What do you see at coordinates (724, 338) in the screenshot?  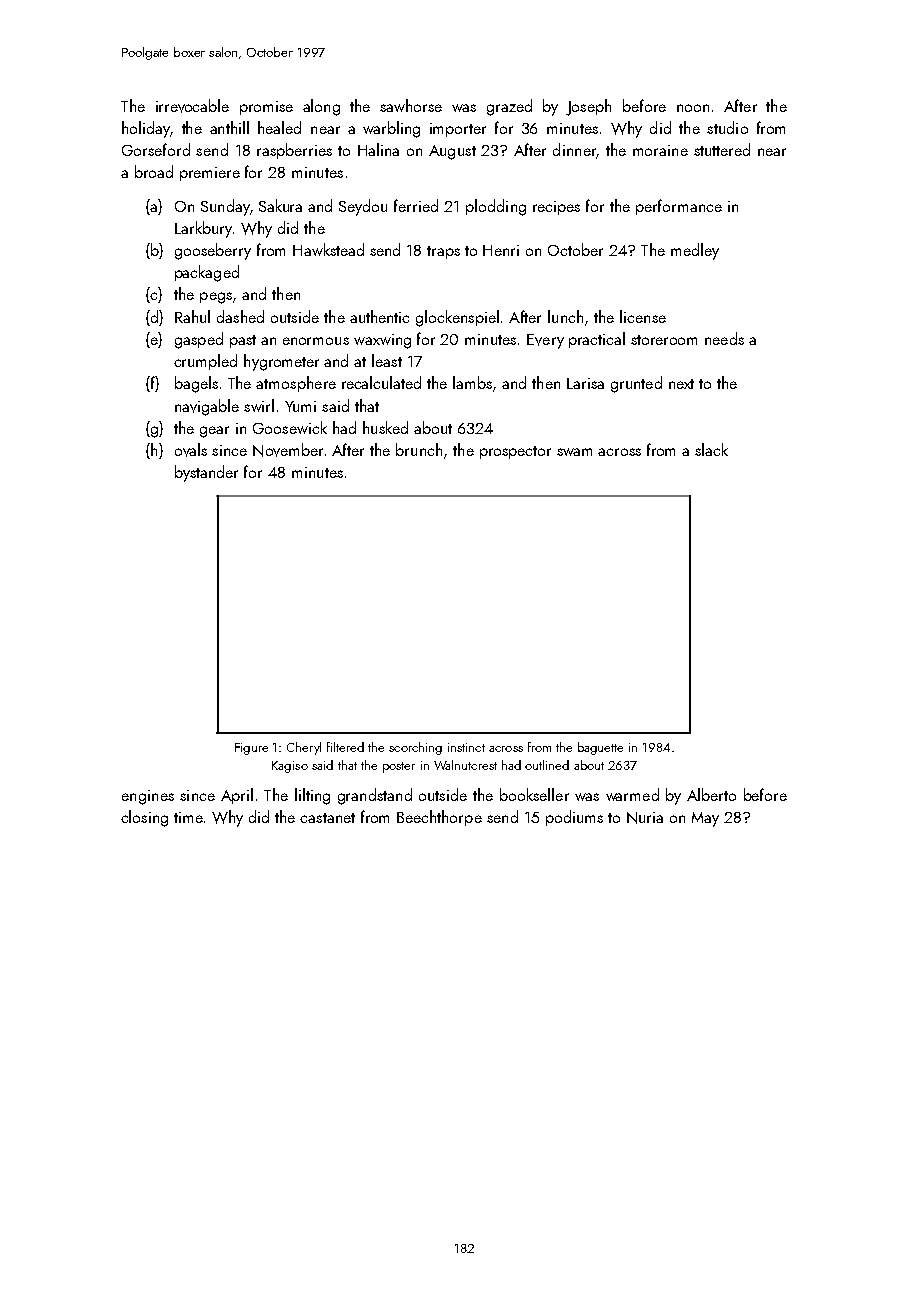 I see `needs` at bounding box center [724, 338].
